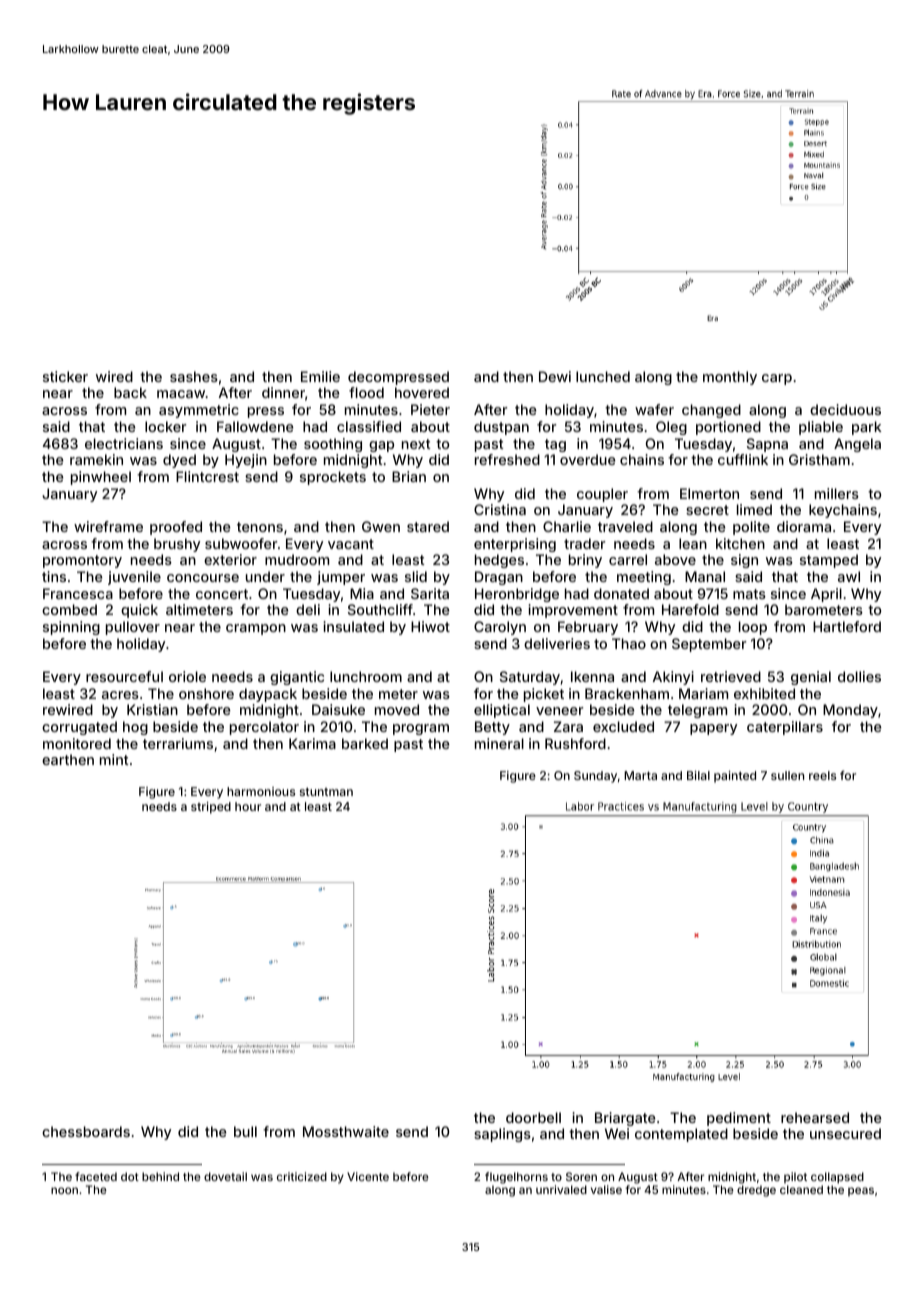 Image resolution: width=924 pixels, height=1308 pixels. What do you see at coordinates (302, 1176) in the document?
I see `criticized` at bounding box center [302, 1176].
